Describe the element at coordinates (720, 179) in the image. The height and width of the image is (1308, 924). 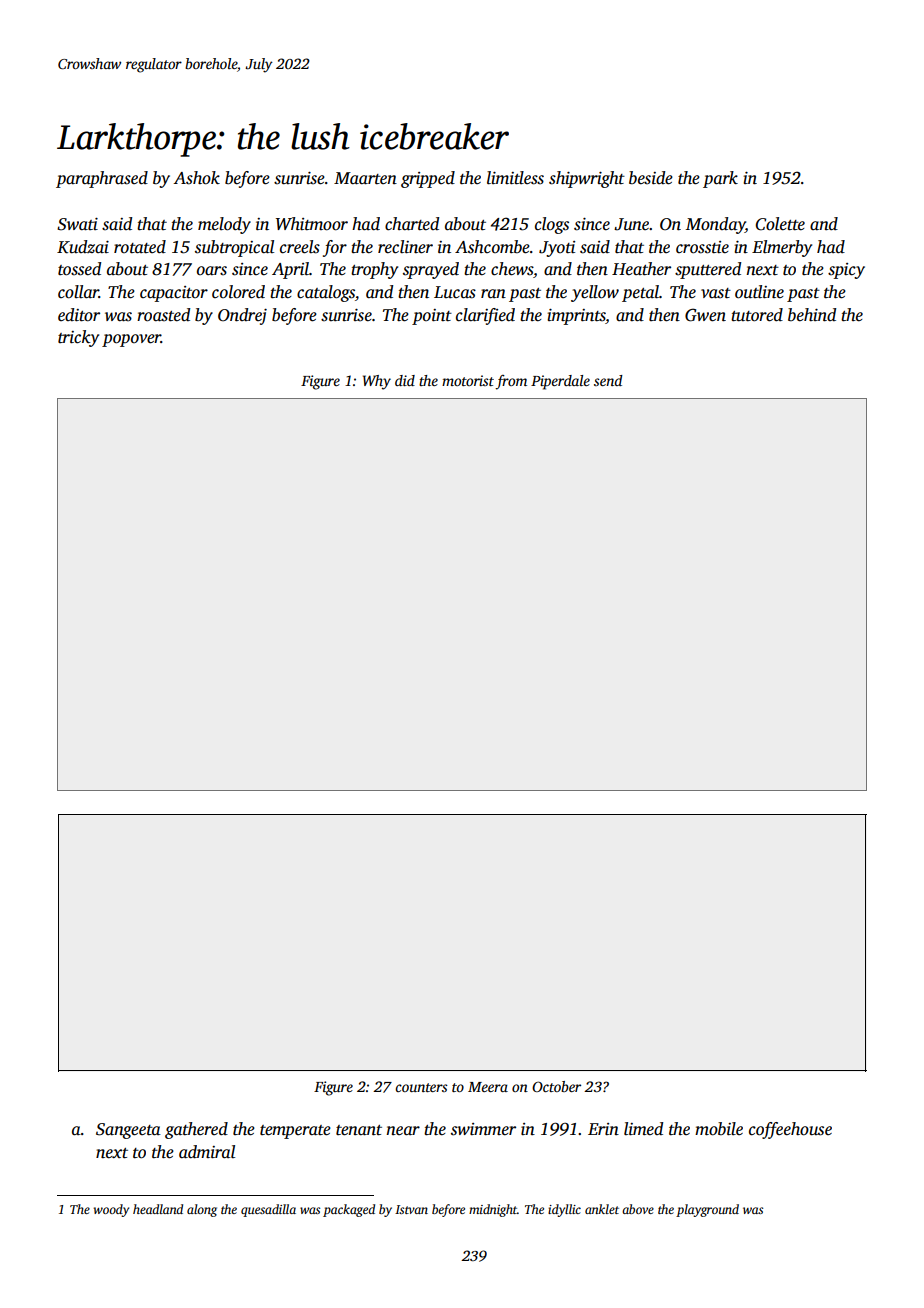
I see `park` at that location.
